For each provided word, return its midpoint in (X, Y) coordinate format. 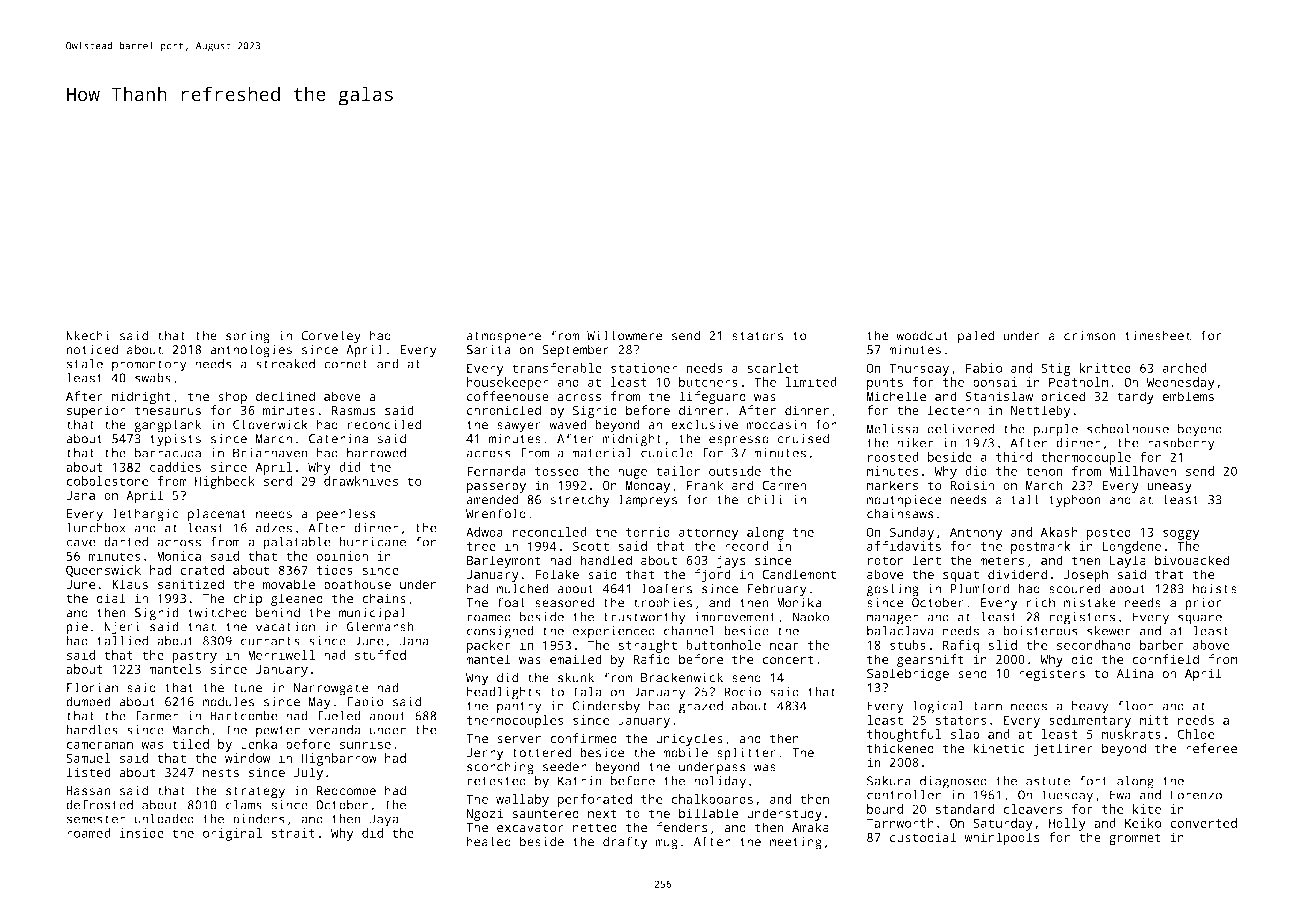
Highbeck (225, 482)
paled (976, 336)
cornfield (1165, 659)
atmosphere (503, 337)
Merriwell (281, 655)
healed (489, 841)
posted (1109, 533)
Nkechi (88, 335)
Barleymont (503, 561)
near (784, 646)
